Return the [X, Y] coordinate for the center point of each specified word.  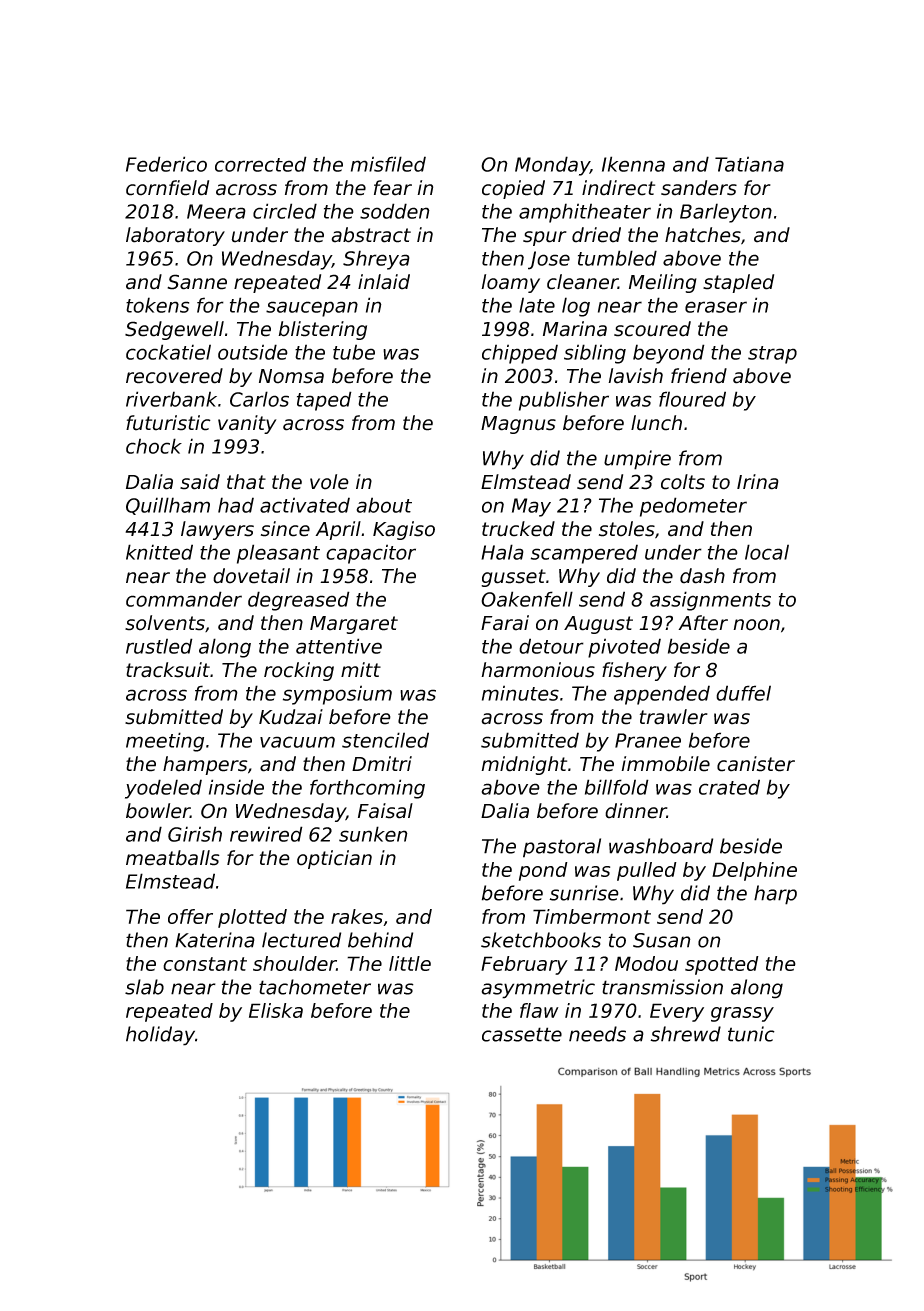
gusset [513, 578]
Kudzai [291, 717]
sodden [395, 211]
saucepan [312, 309]
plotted [252, 918]
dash [702, 576]
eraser [716, 307]
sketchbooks [541, 940]
